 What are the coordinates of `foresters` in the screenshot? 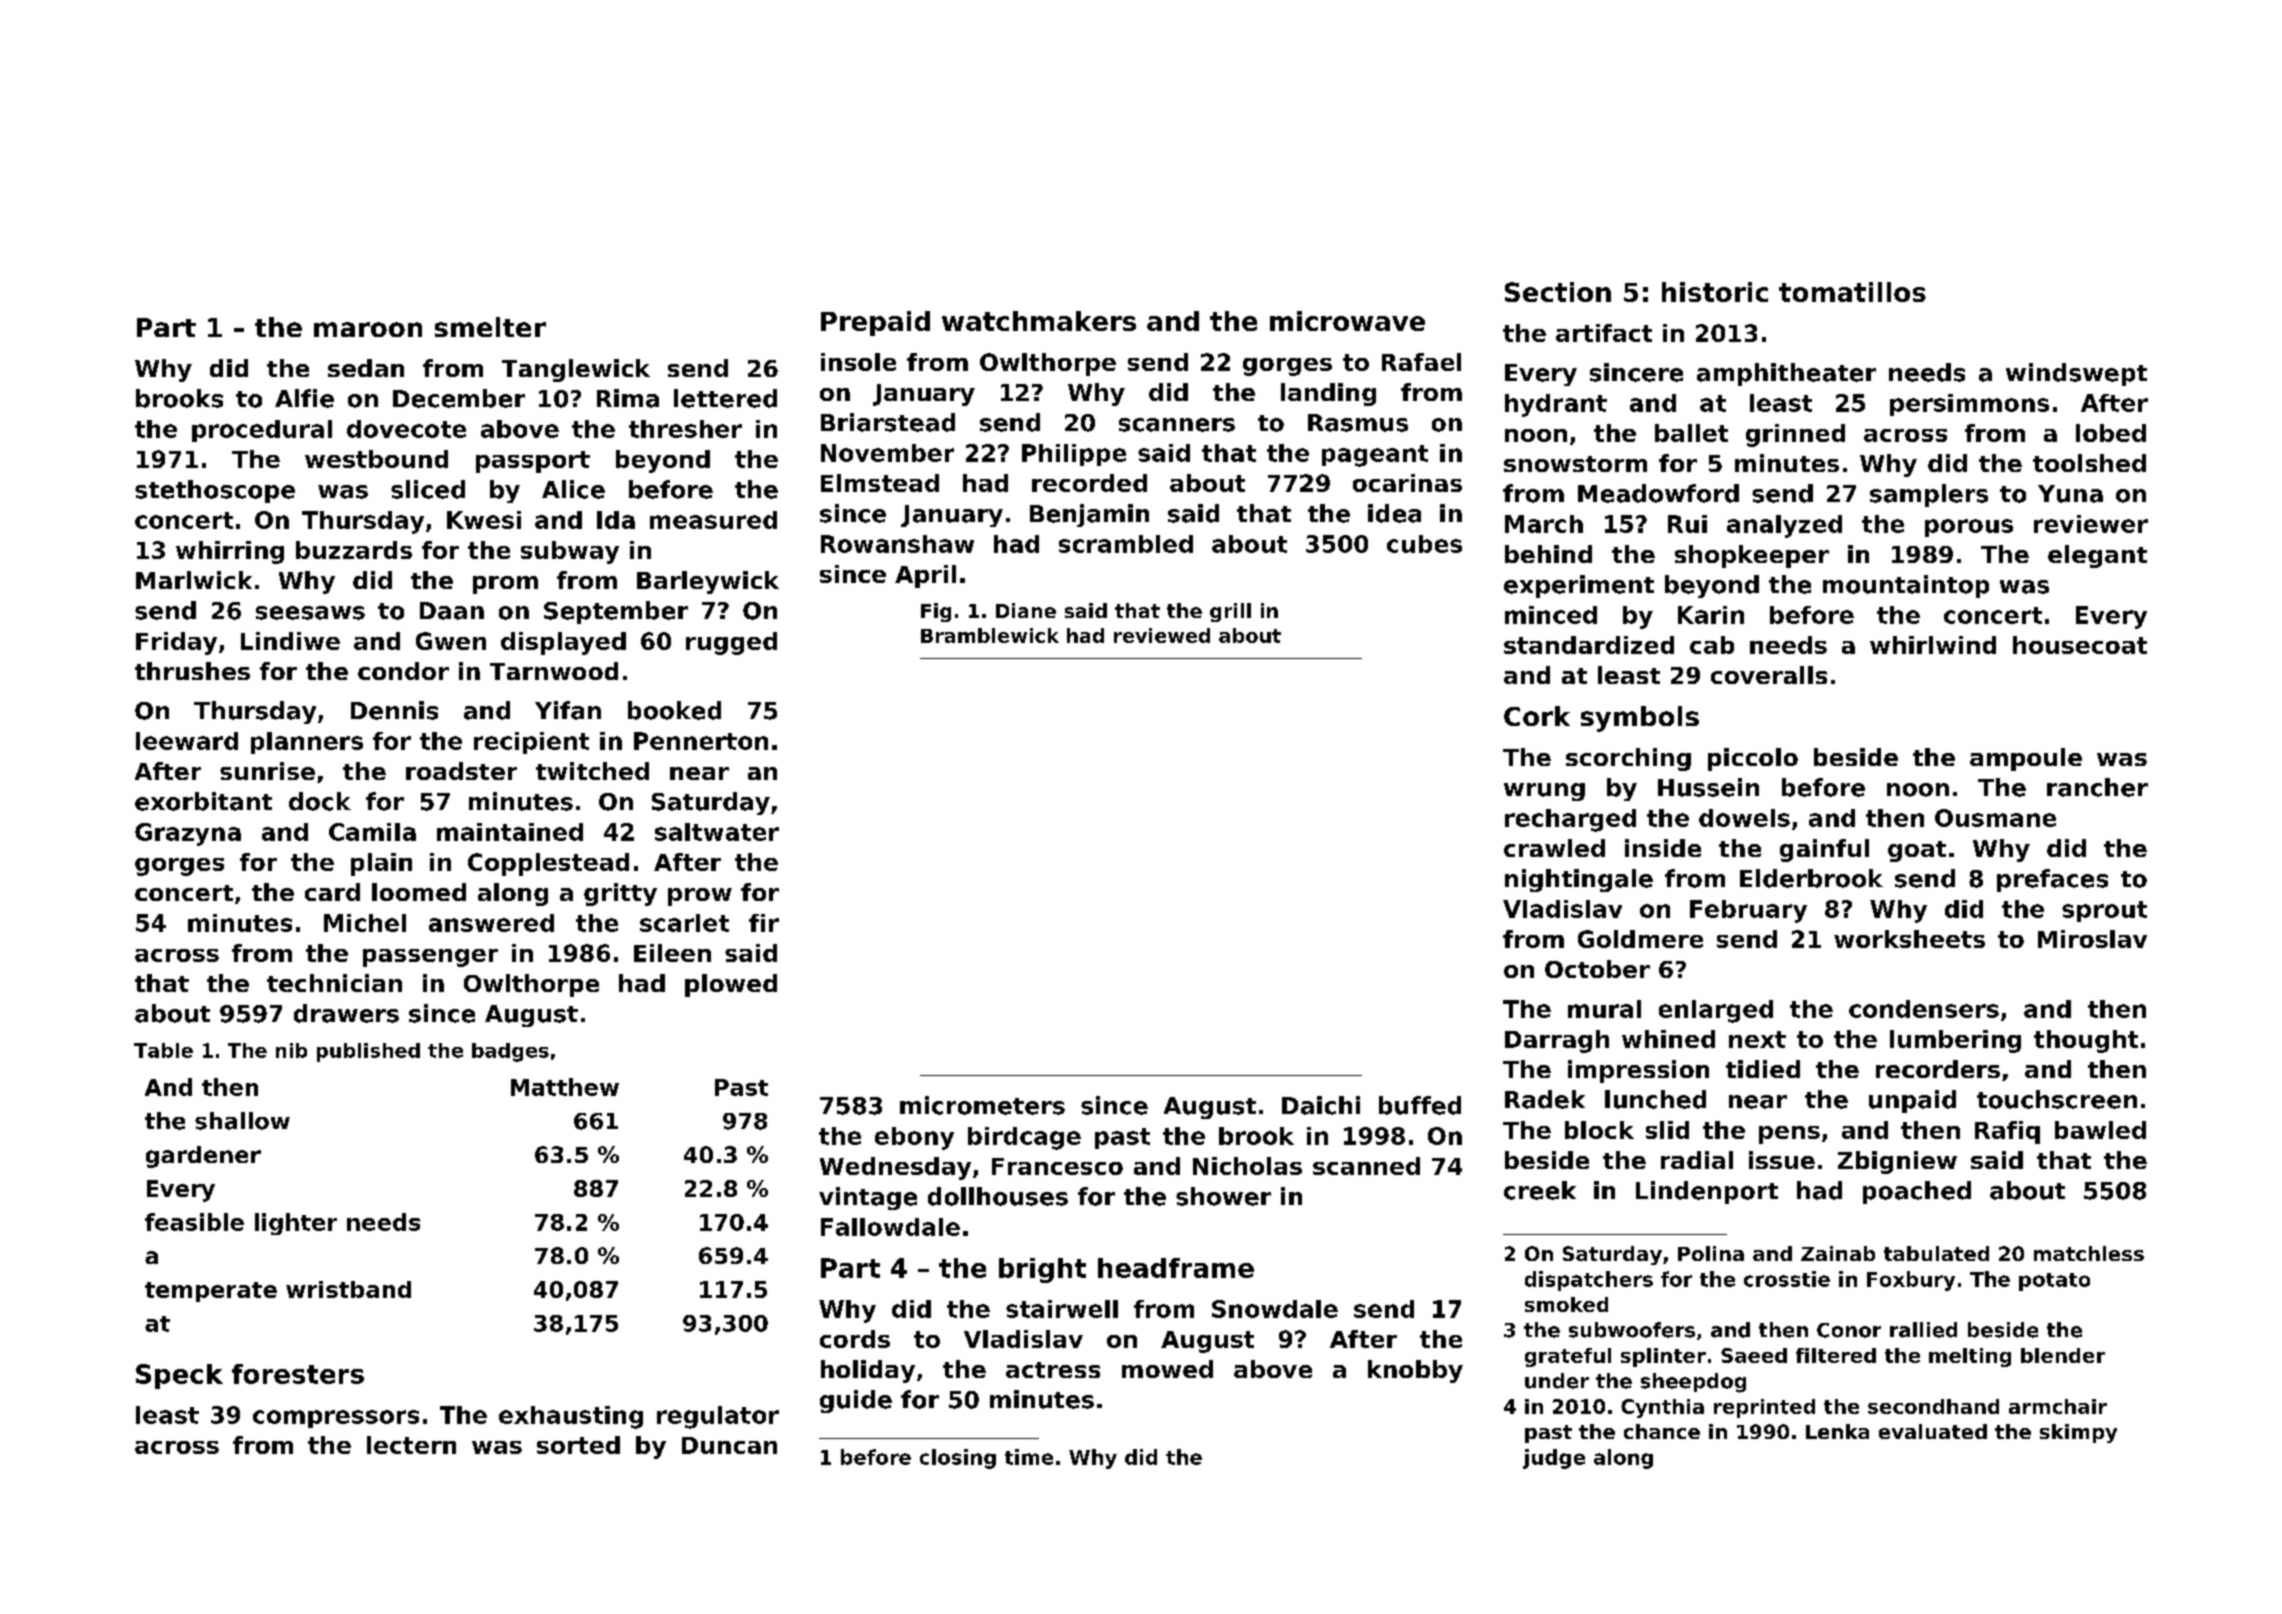 It's located at (298, 1374).
